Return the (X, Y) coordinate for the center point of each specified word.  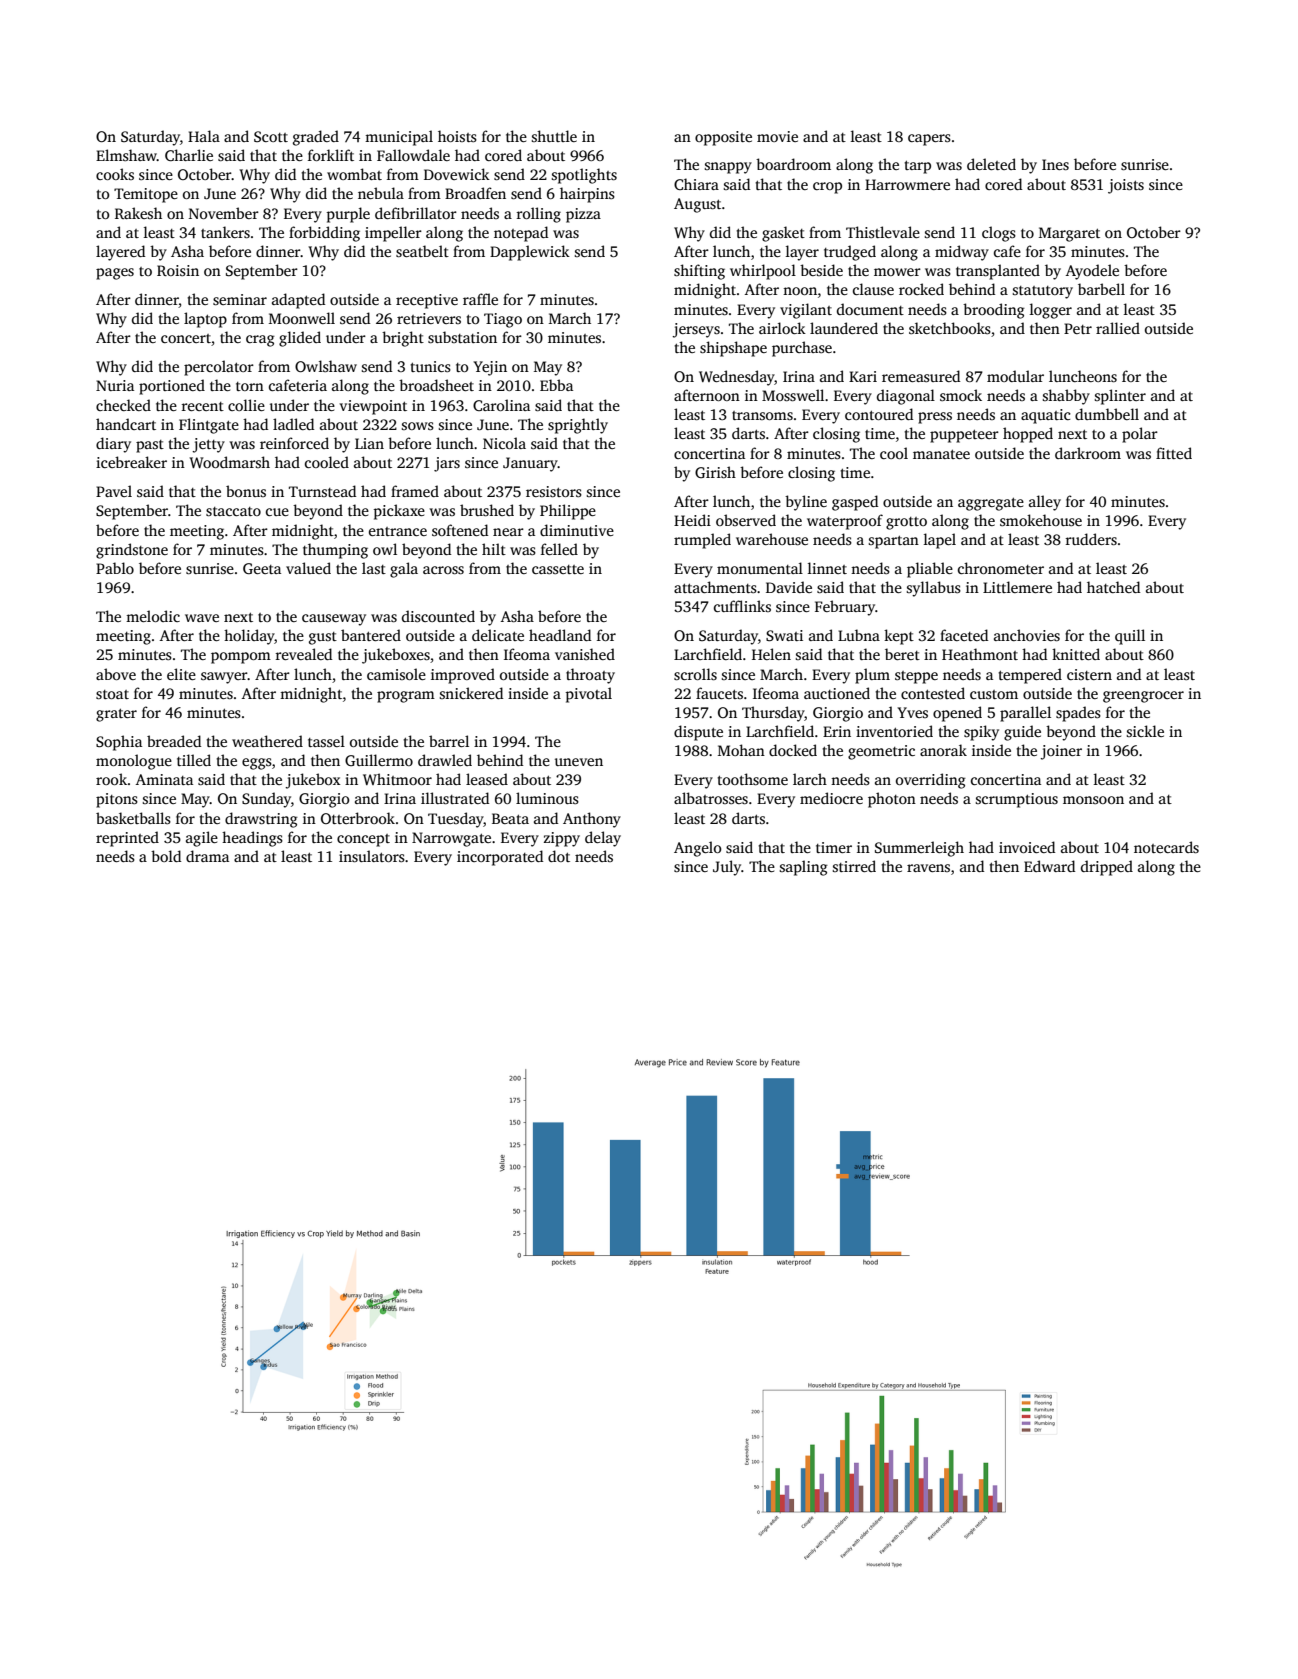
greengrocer (1143, 697)
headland (560, 635)
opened (957, 714)
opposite (723, 138)
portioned (172, 387)
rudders (1091, 539)
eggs (257, 764)
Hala (204, 136)
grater (116, 715)
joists (1126, 186)
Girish (715, 472)
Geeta (262, 568)
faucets (719, 693)
